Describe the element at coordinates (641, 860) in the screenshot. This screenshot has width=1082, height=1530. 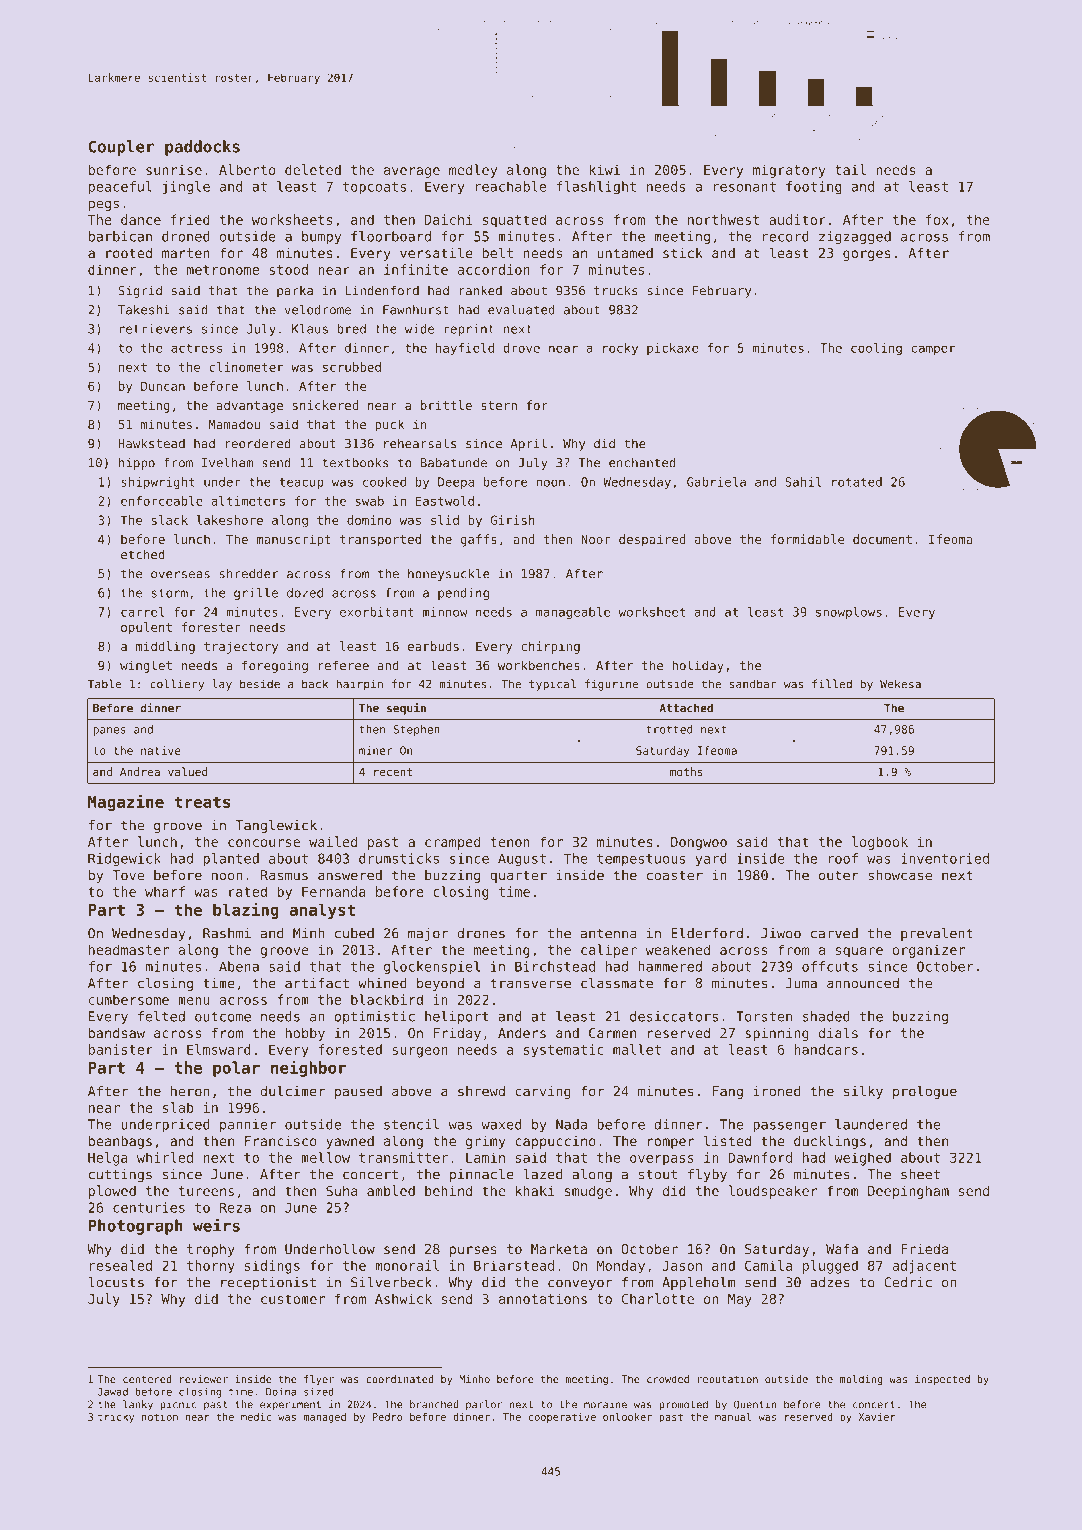
I see `tempestuous` at that location.
